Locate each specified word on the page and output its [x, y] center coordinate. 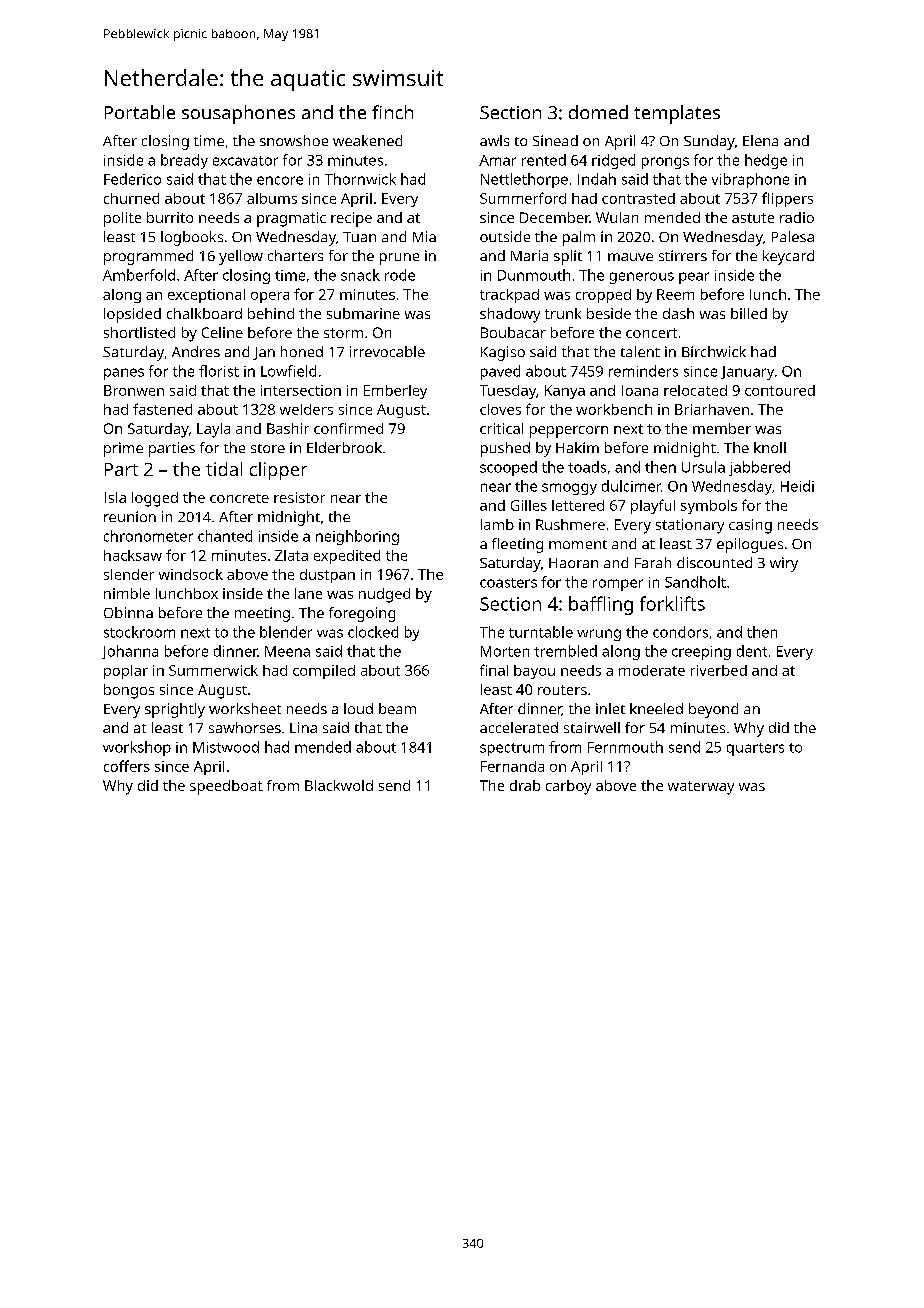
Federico [132, 179]
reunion [130, 516]
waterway [701, 788]
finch [392, 112]
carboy [568, 787]
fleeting [517, 545]
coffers [127, 766]
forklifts [672, 603]
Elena [760, 140]
